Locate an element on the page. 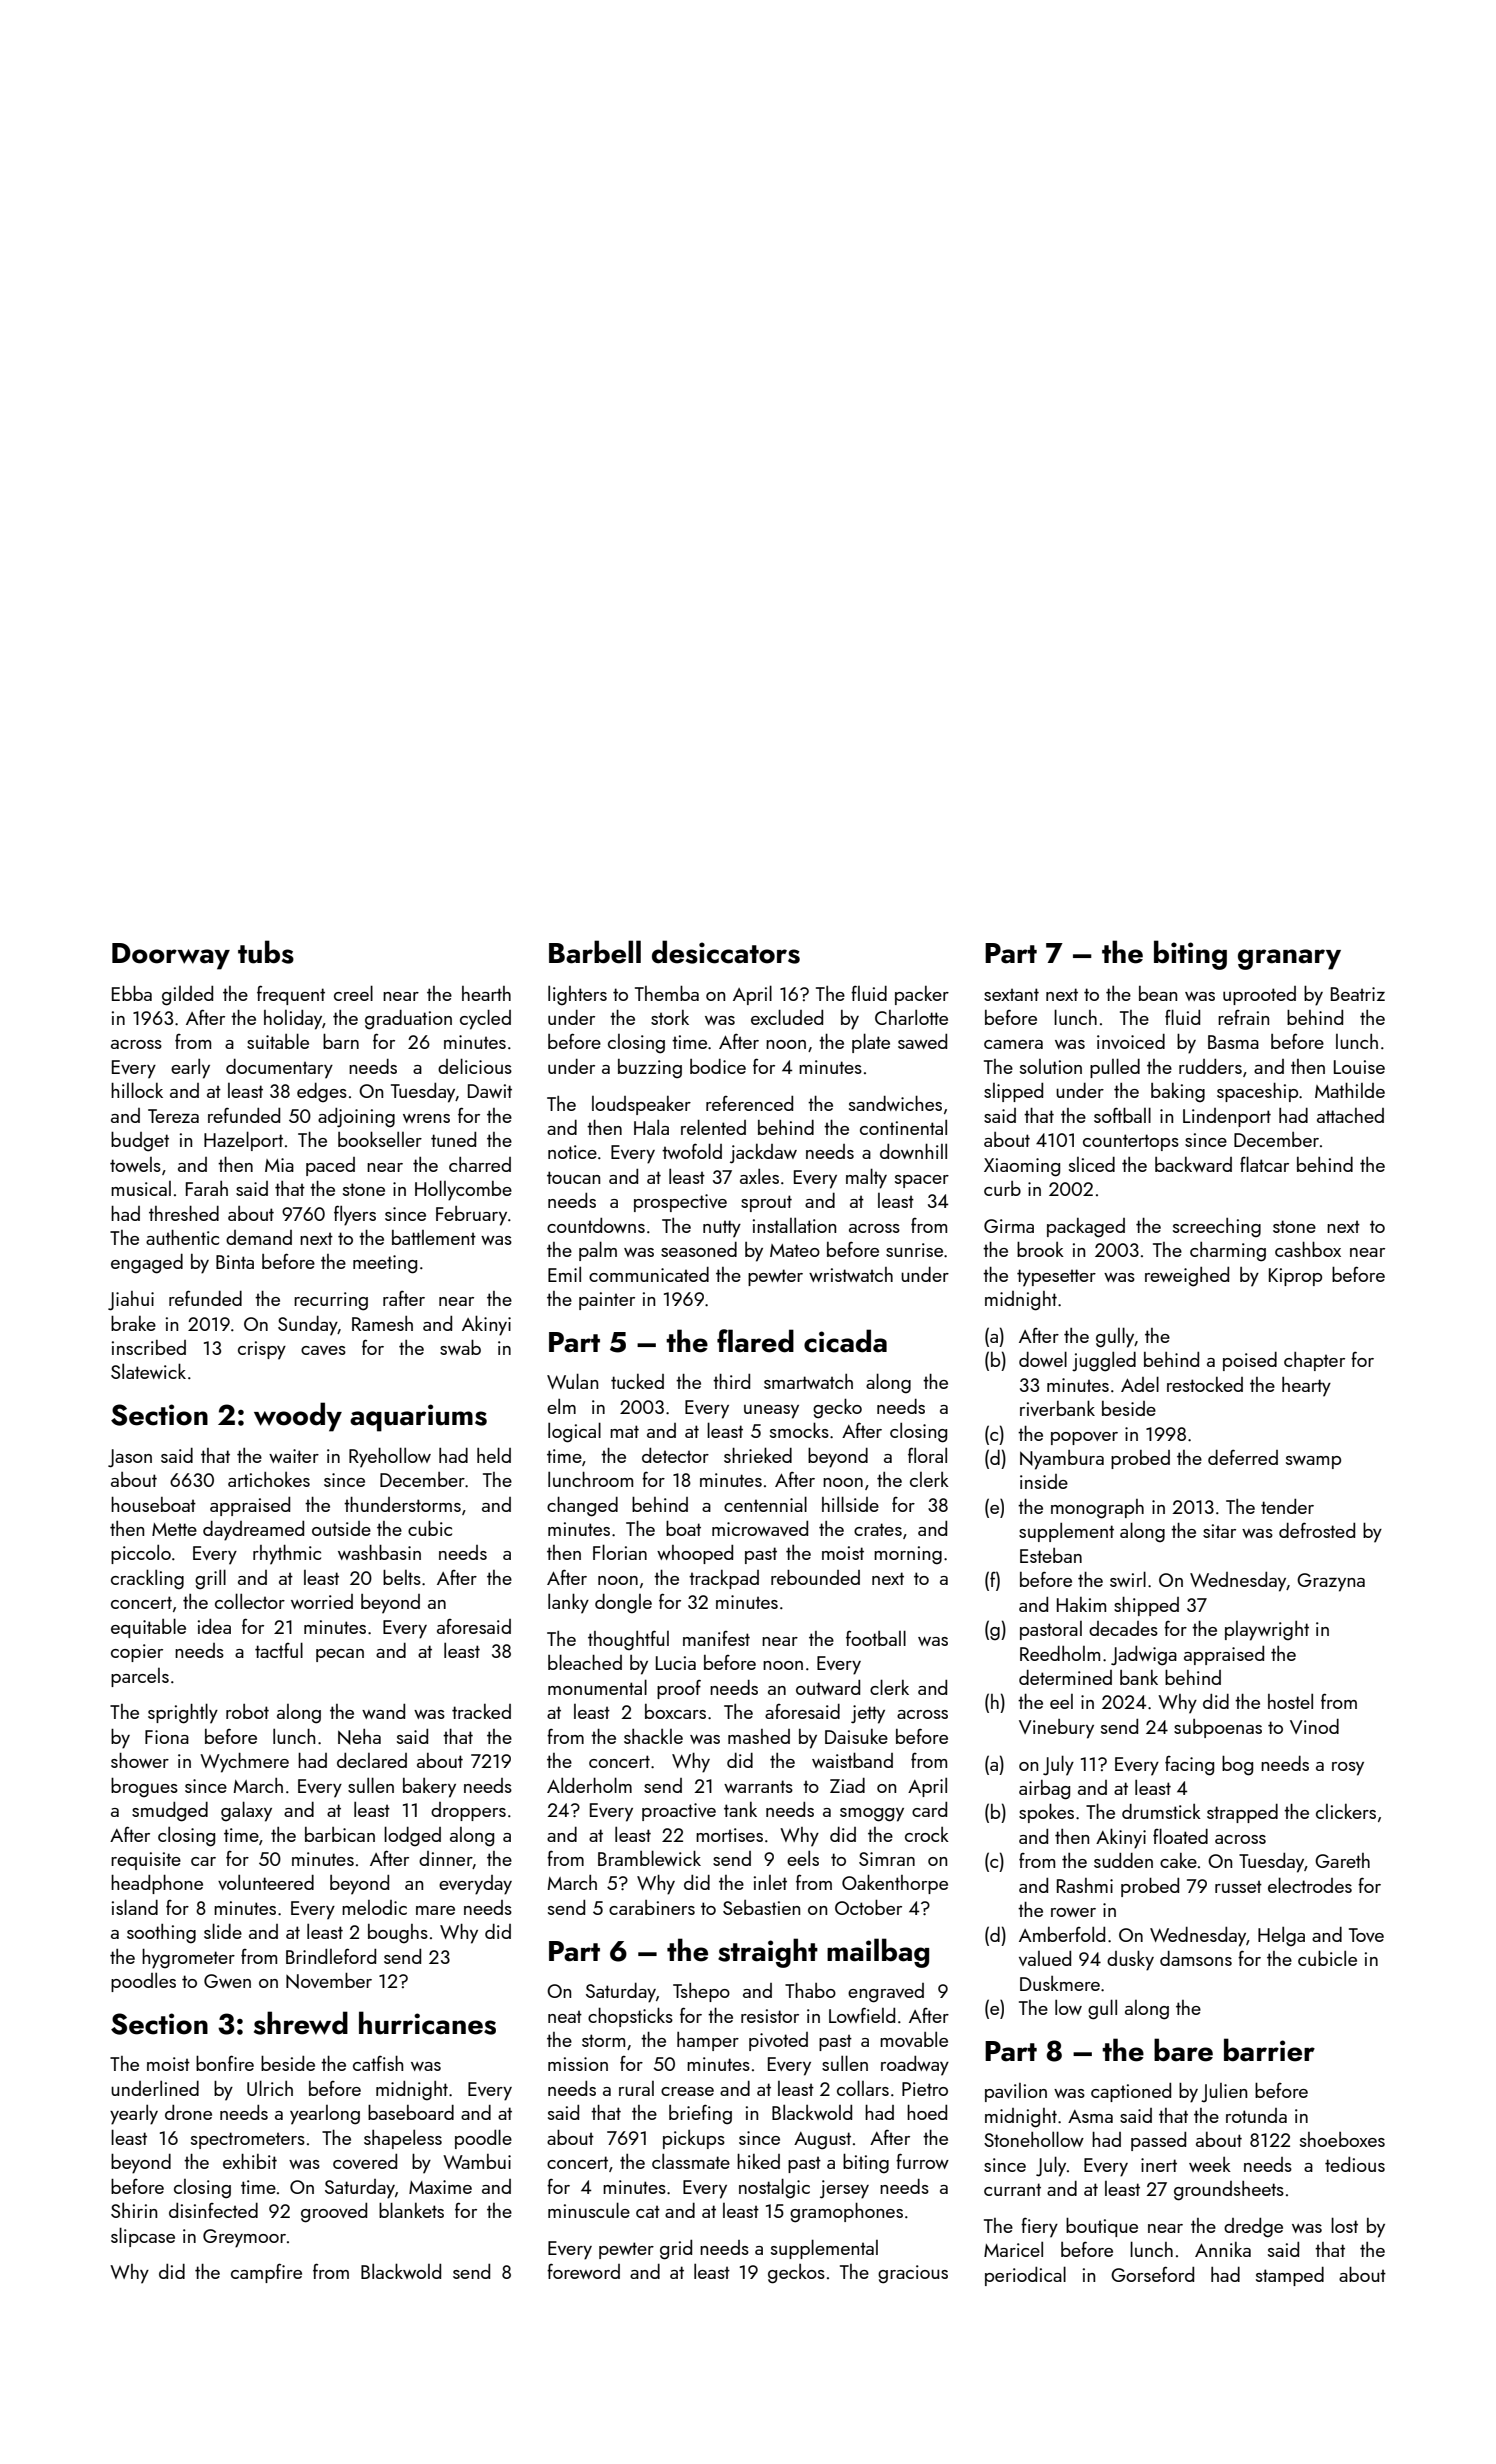 The image size is (1496, 2464). lanky is located at coordinates (568, 1603).
